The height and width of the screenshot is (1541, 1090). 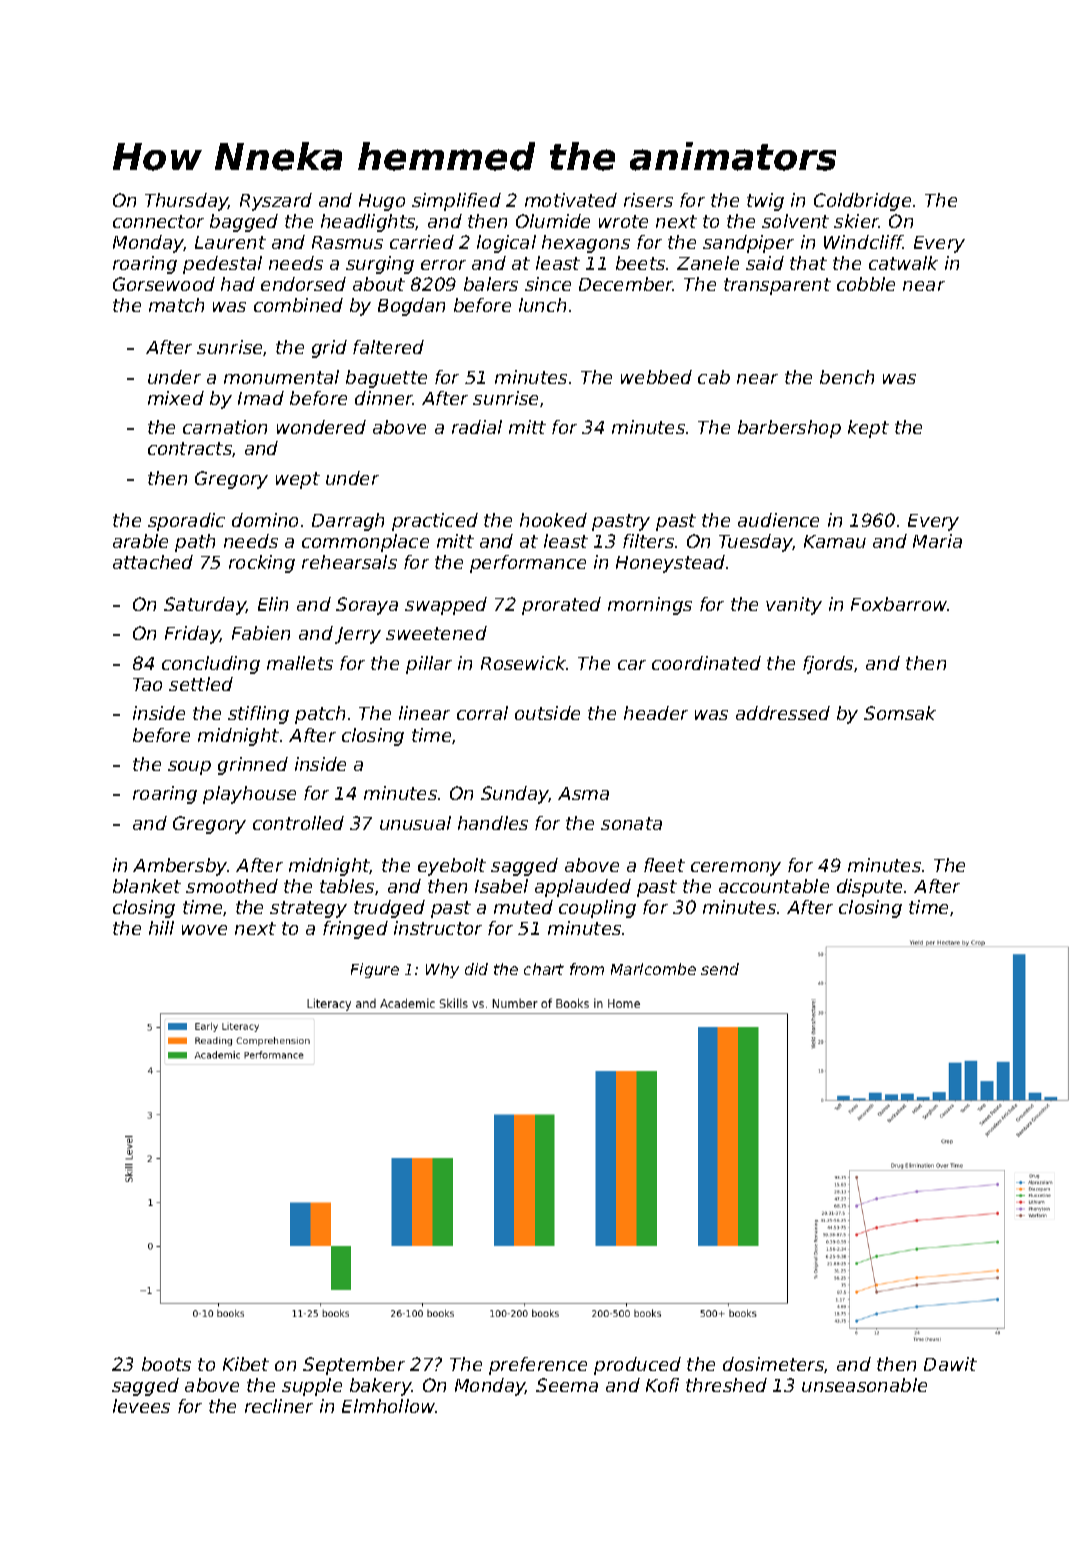 I want to click on Elmhollow, so click(x=388, y=1406).
